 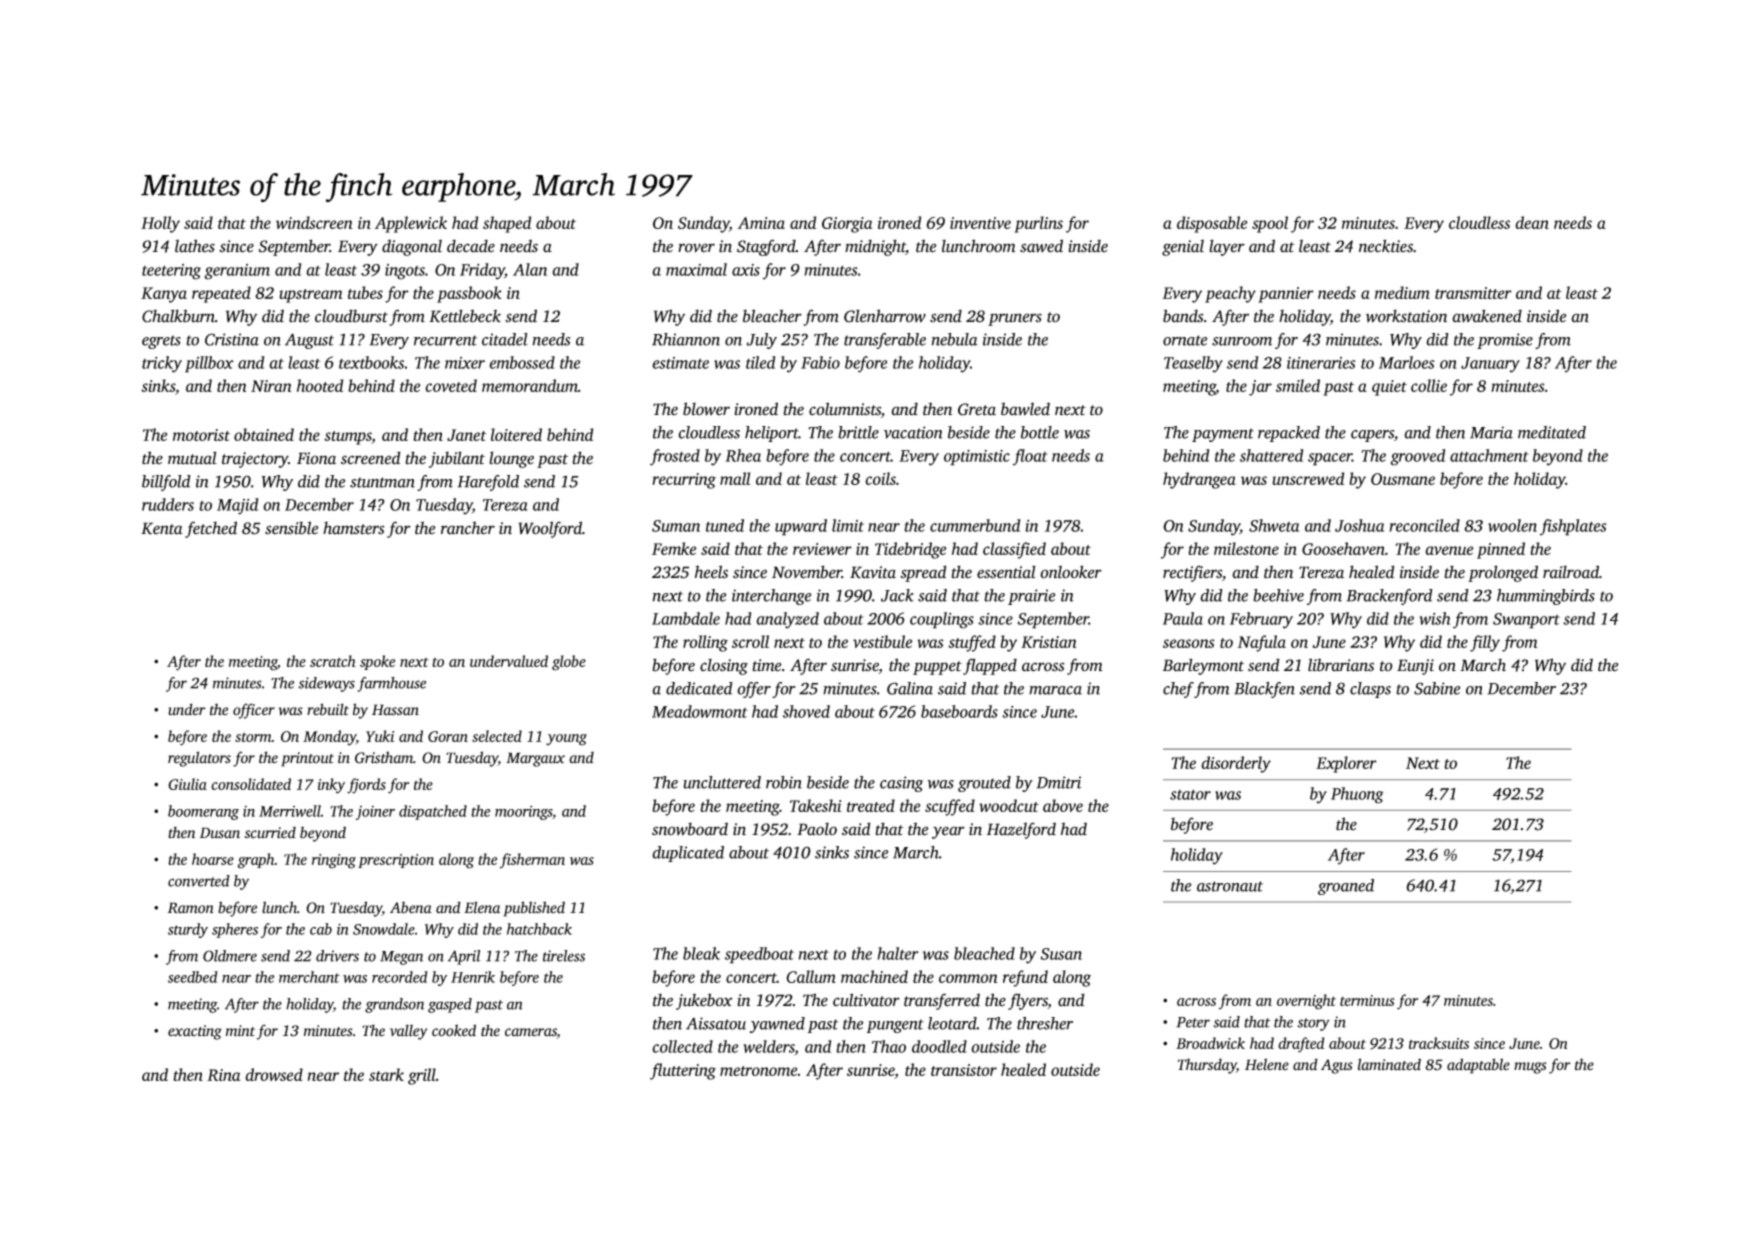 I want to click on grill, so click(x=422, y=1076).
